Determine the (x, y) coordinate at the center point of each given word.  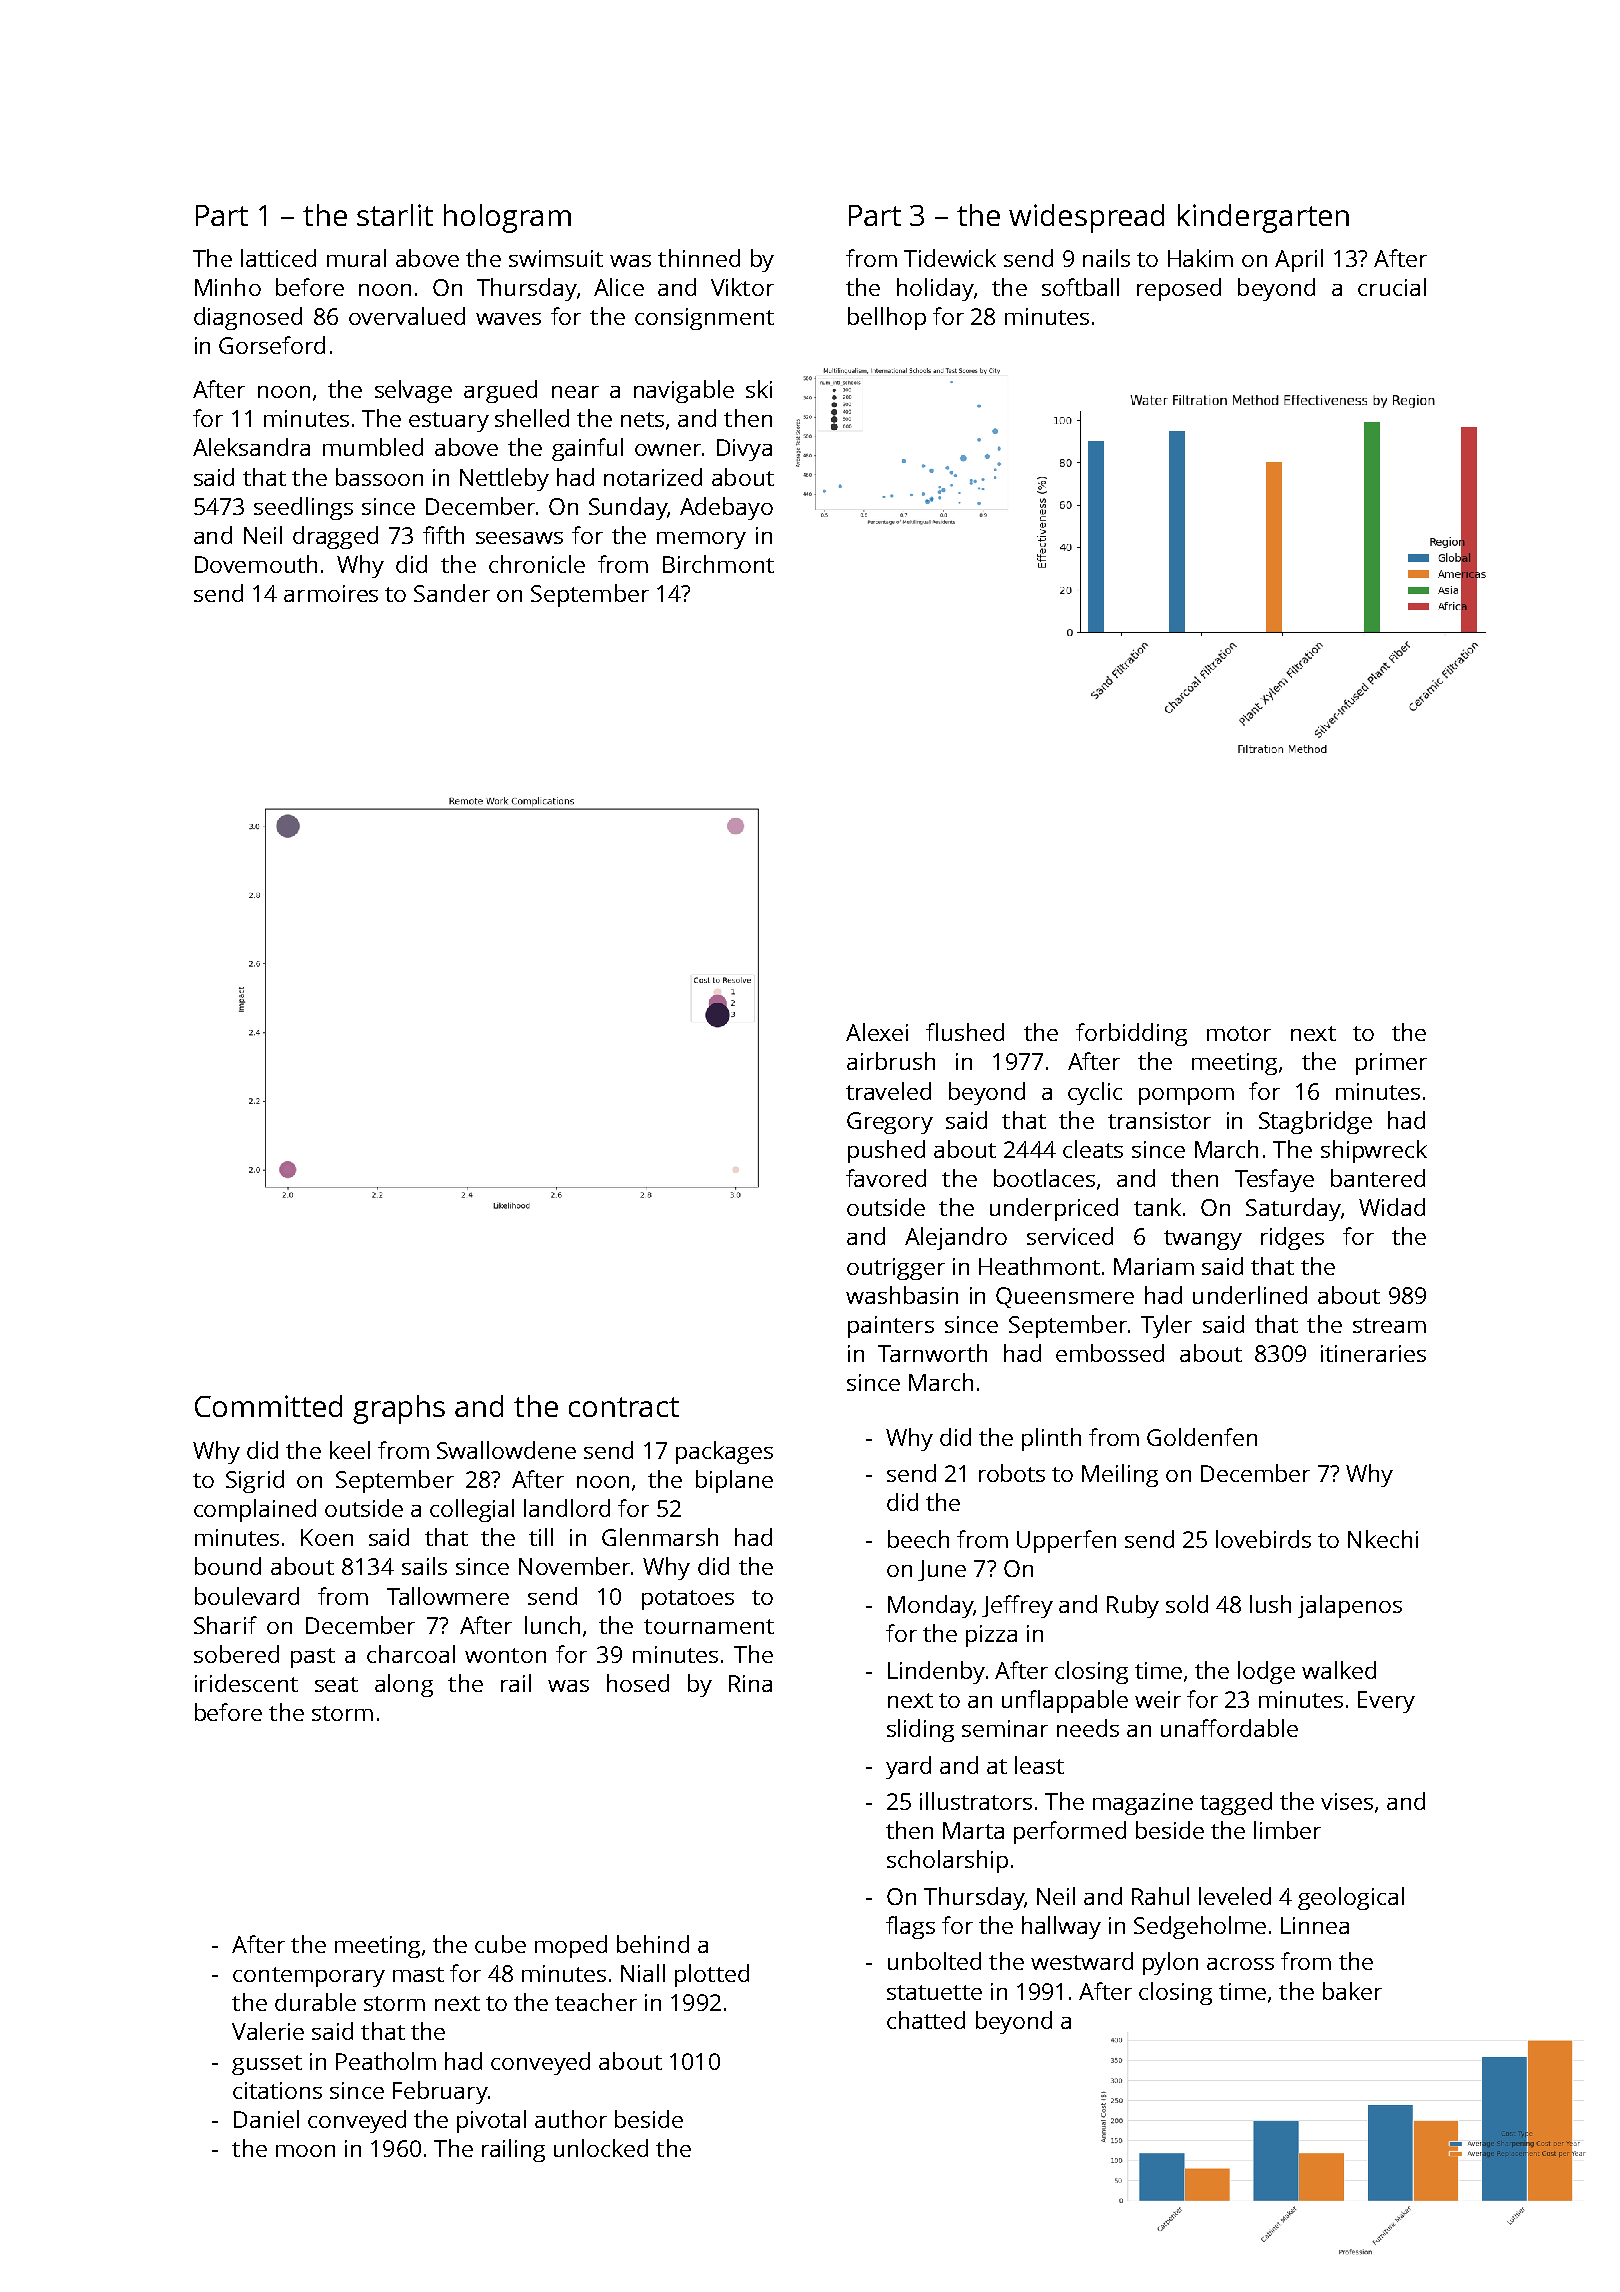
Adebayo (726, 508)
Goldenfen (1202, 1437)
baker (1352, 1991)
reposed (1179, 289)
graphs (399, 1409)
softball (1080, 287)
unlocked (601, 2148)
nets (642, 419)
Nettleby (504, 479)
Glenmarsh (660, 1537)
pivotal (491, 2121)
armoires (331, 593)
